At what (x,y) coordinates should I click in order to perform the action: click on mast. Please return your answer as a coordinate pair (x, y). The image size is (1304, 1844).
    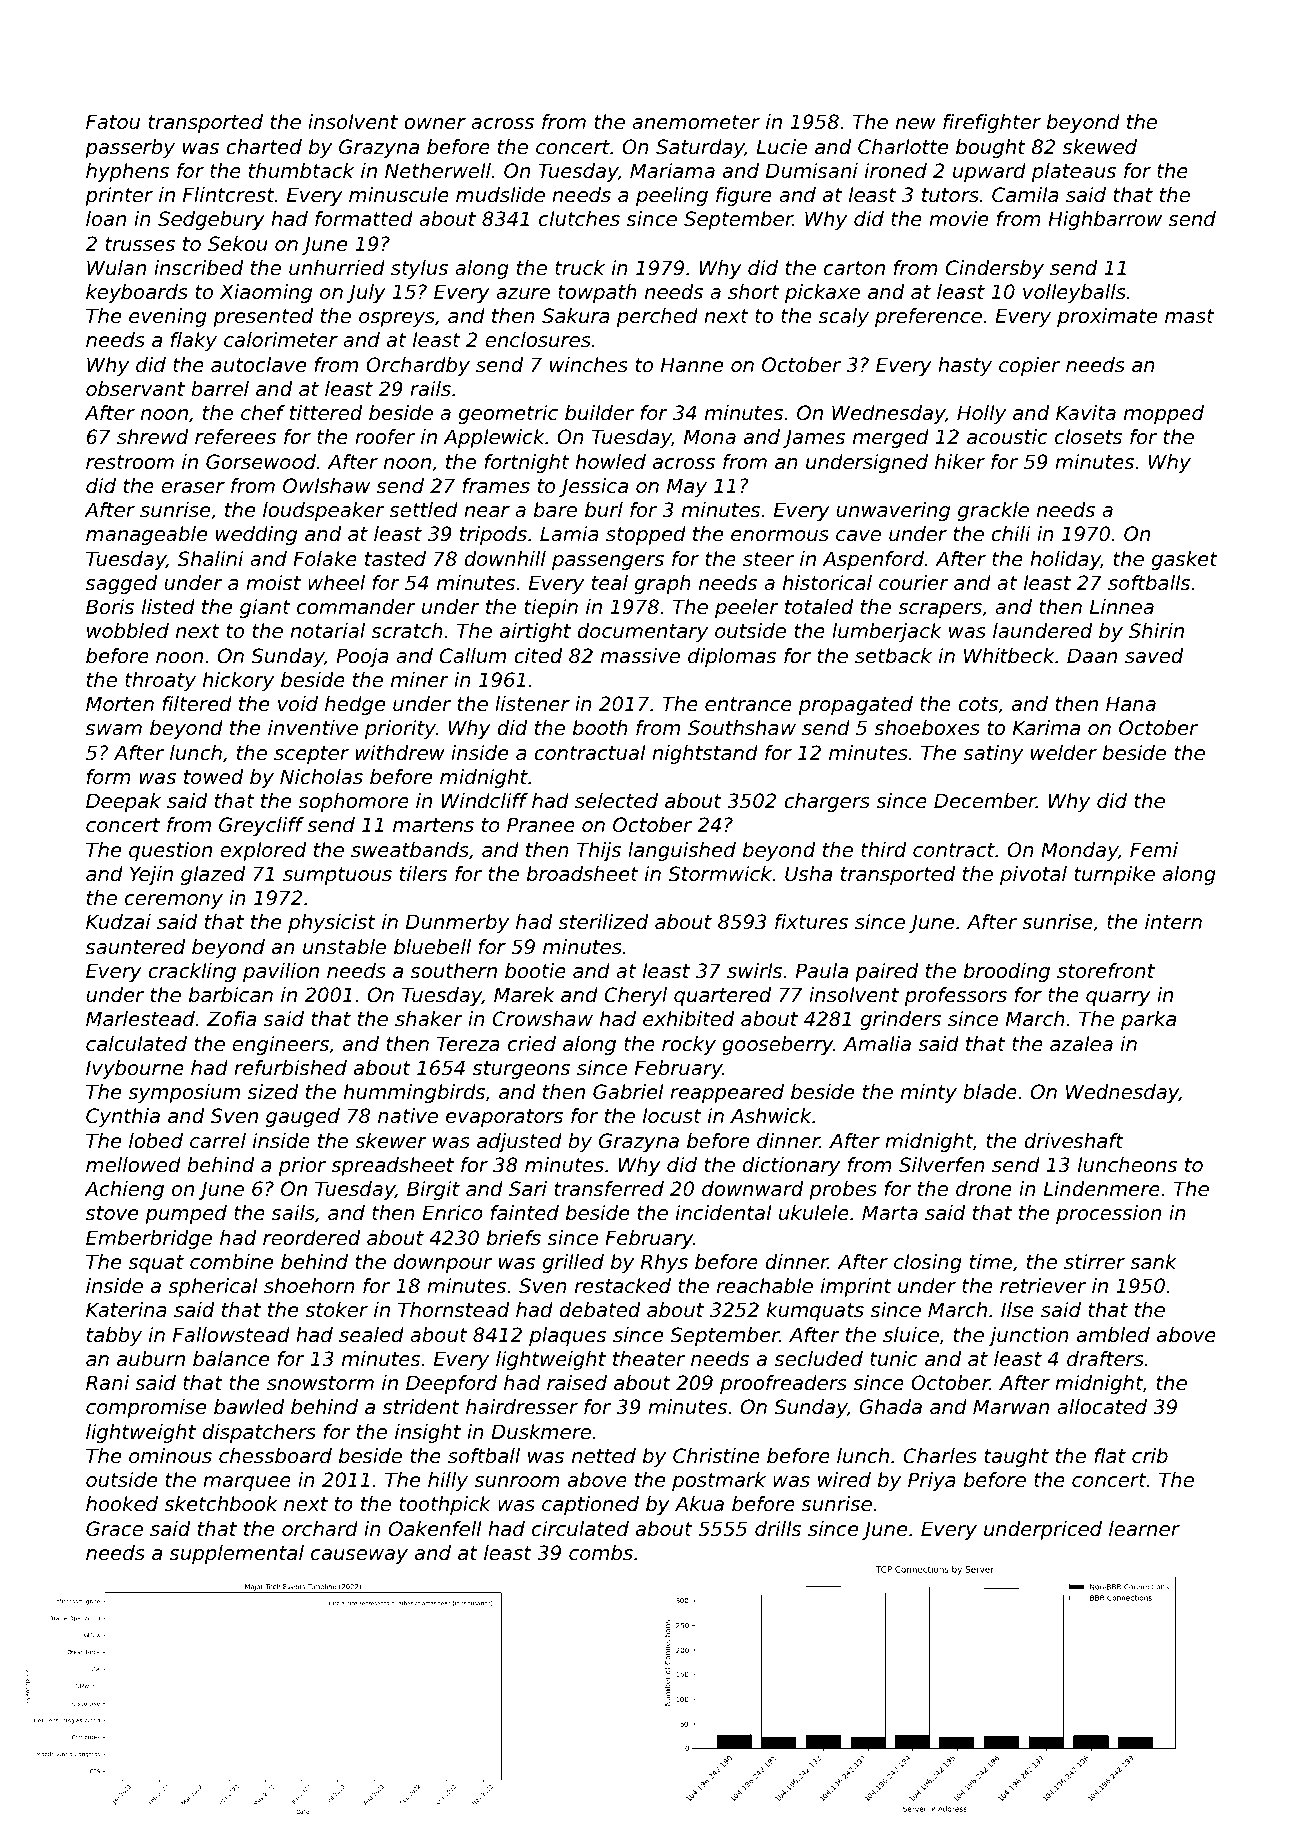
    Looking at the image, I should click on (1189, 316).
